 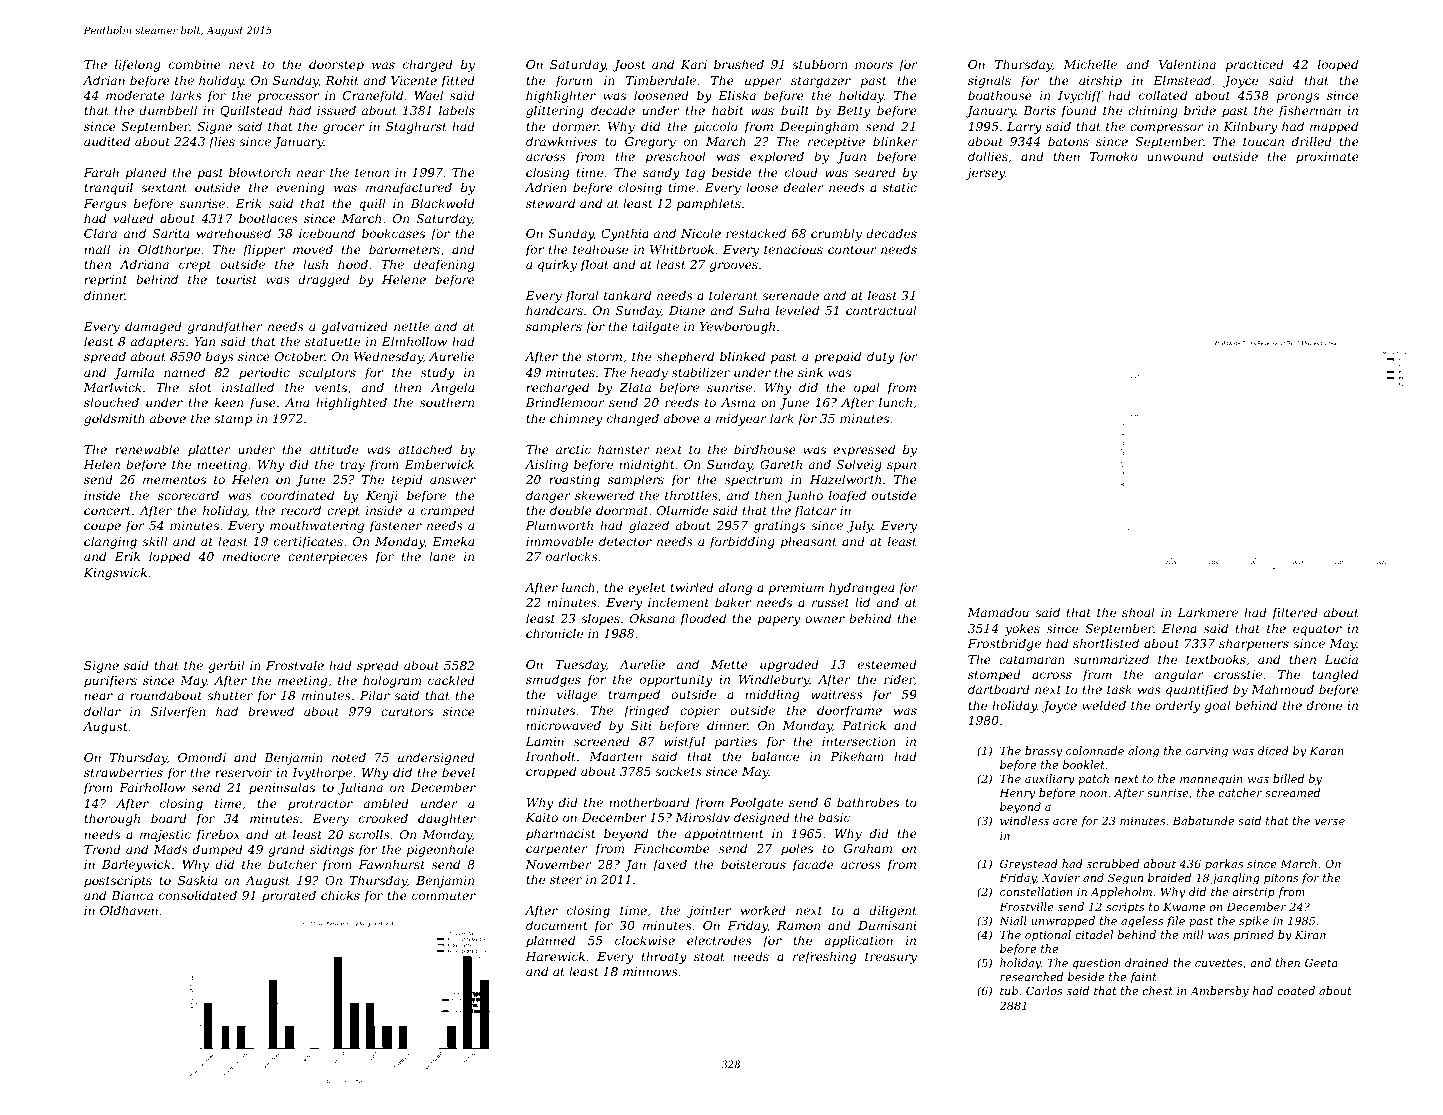 What do you see at coordinates (289, 896) in the screenshot?
I see `prorated` at bounding box center [289, 896].
